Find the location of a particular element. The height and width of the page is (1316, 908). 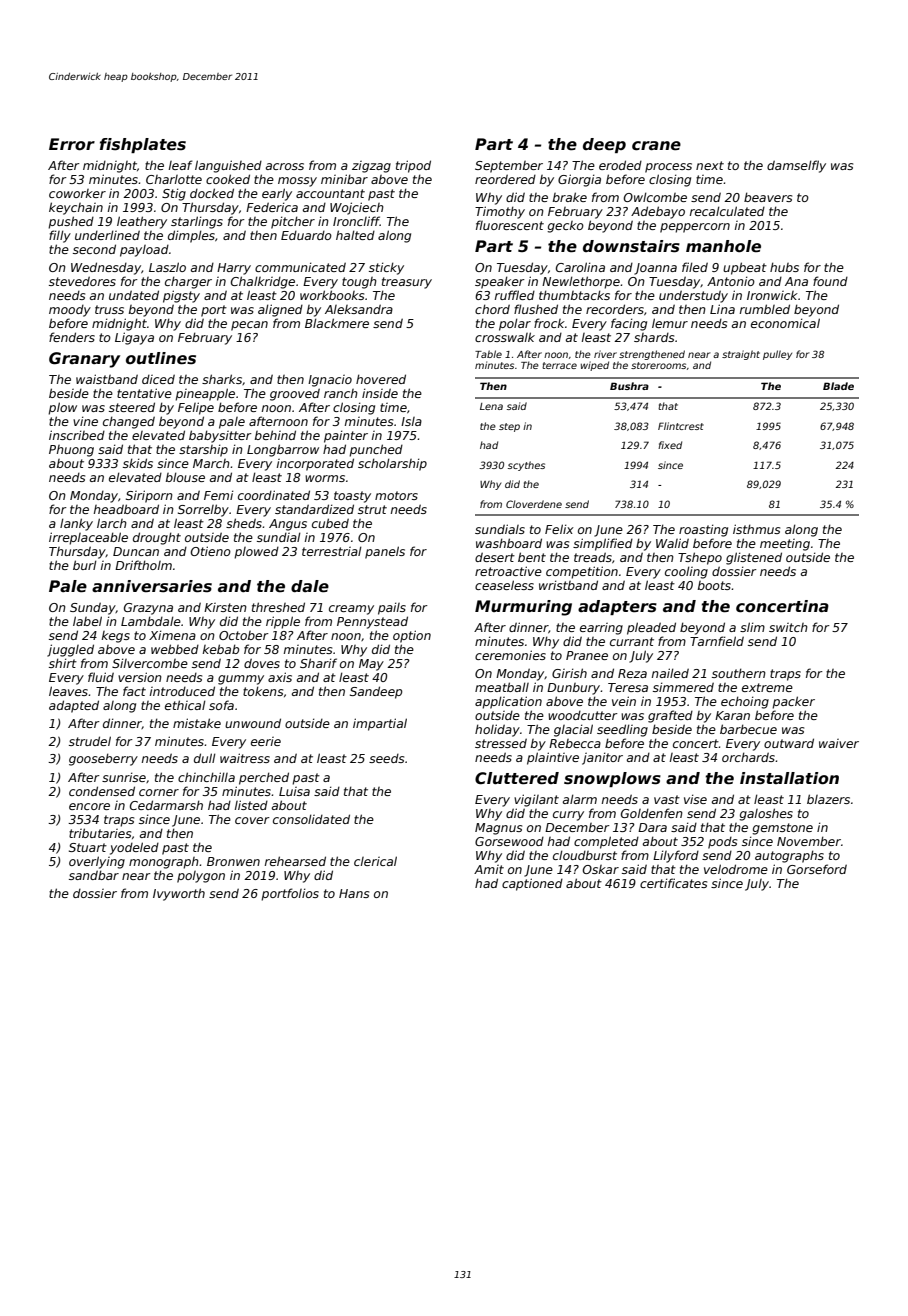

extreme is located at coordinates (767, 687).
